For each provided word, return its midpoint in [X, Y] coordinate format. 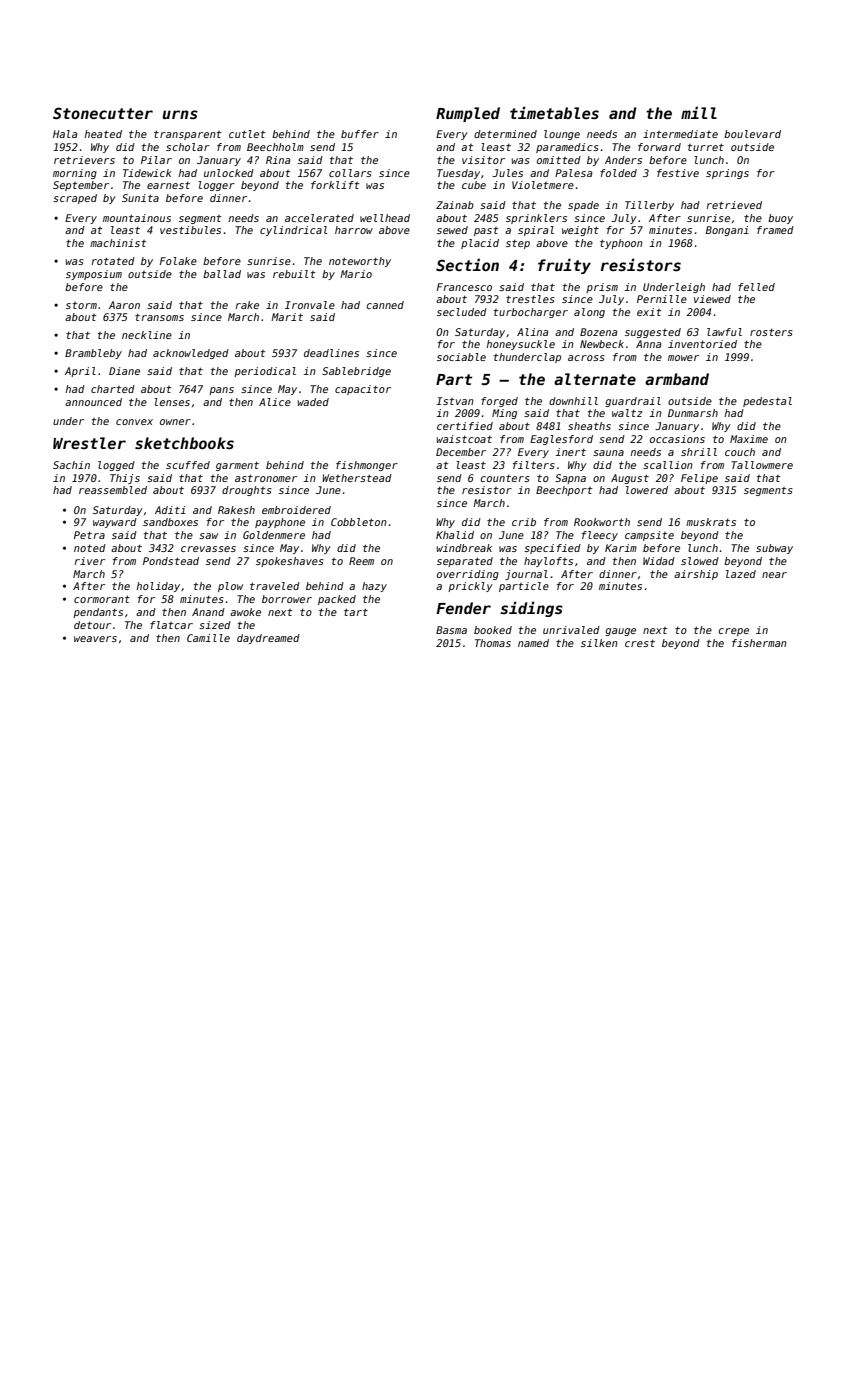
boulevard [752, 134]
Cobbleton [359, 522]
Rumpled [468, 114]
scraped [75, 199]
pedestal [767, 402]
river [90, 561]
